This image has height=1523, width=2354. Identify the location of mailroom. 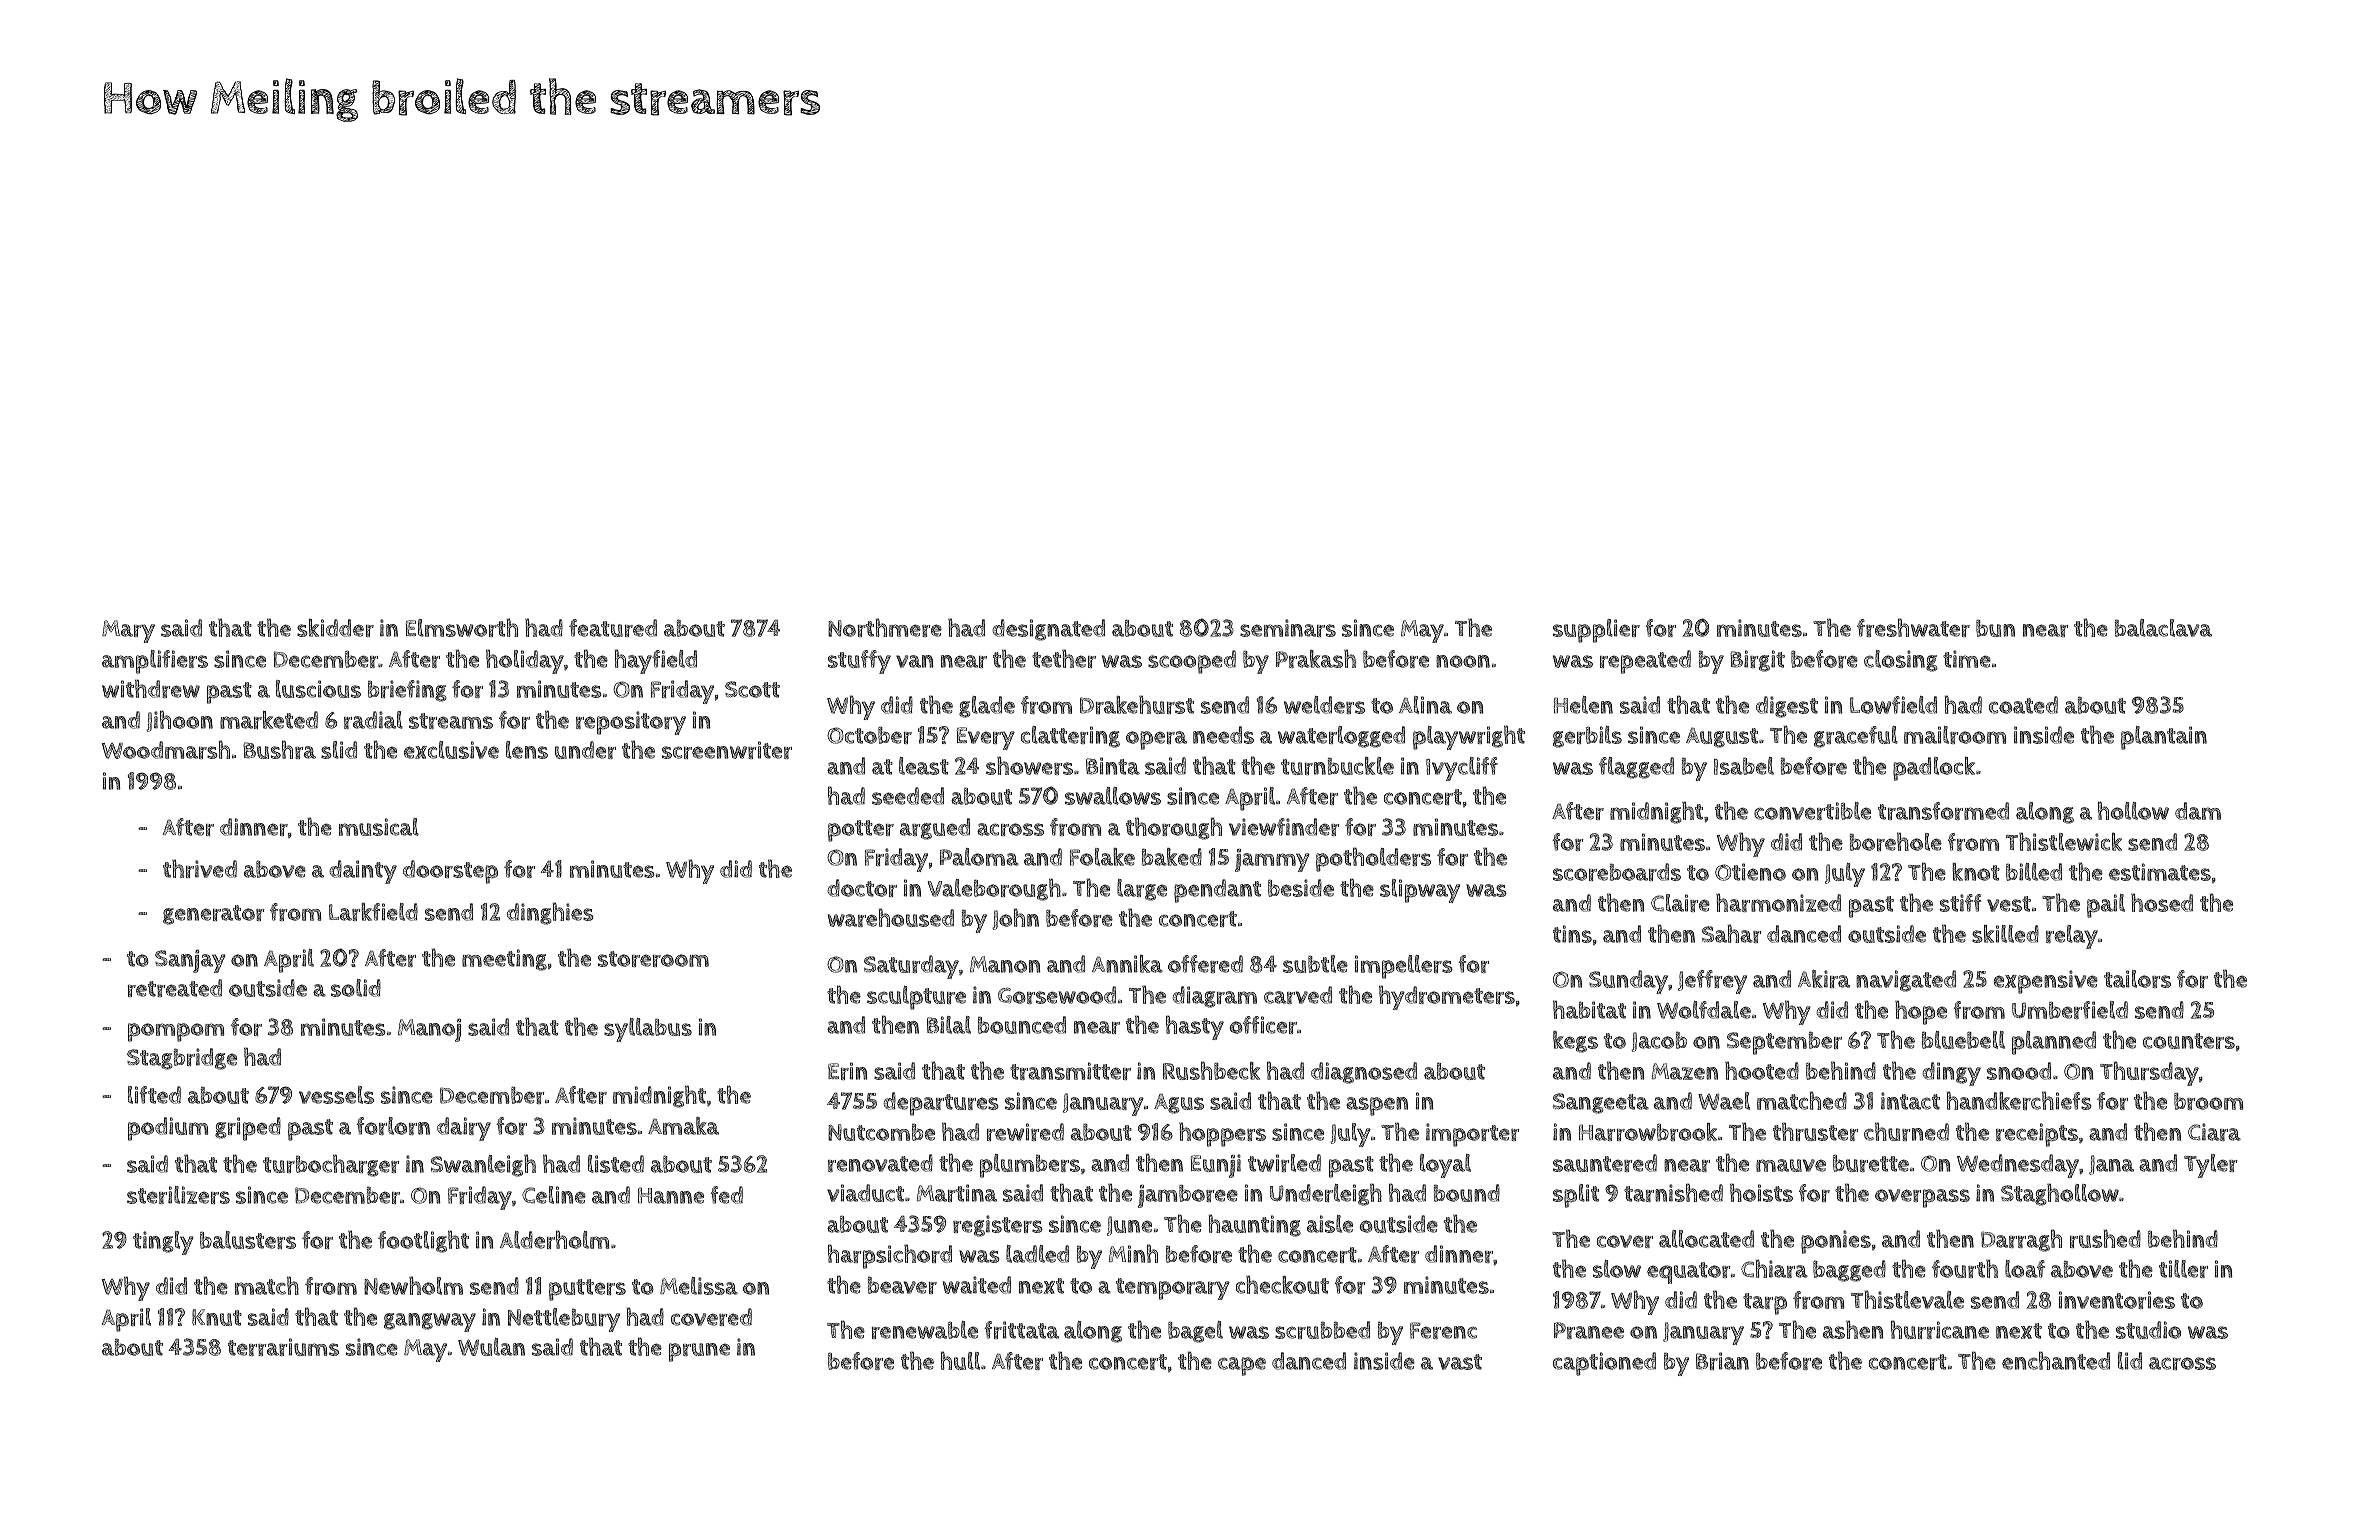
(1955, 735).
